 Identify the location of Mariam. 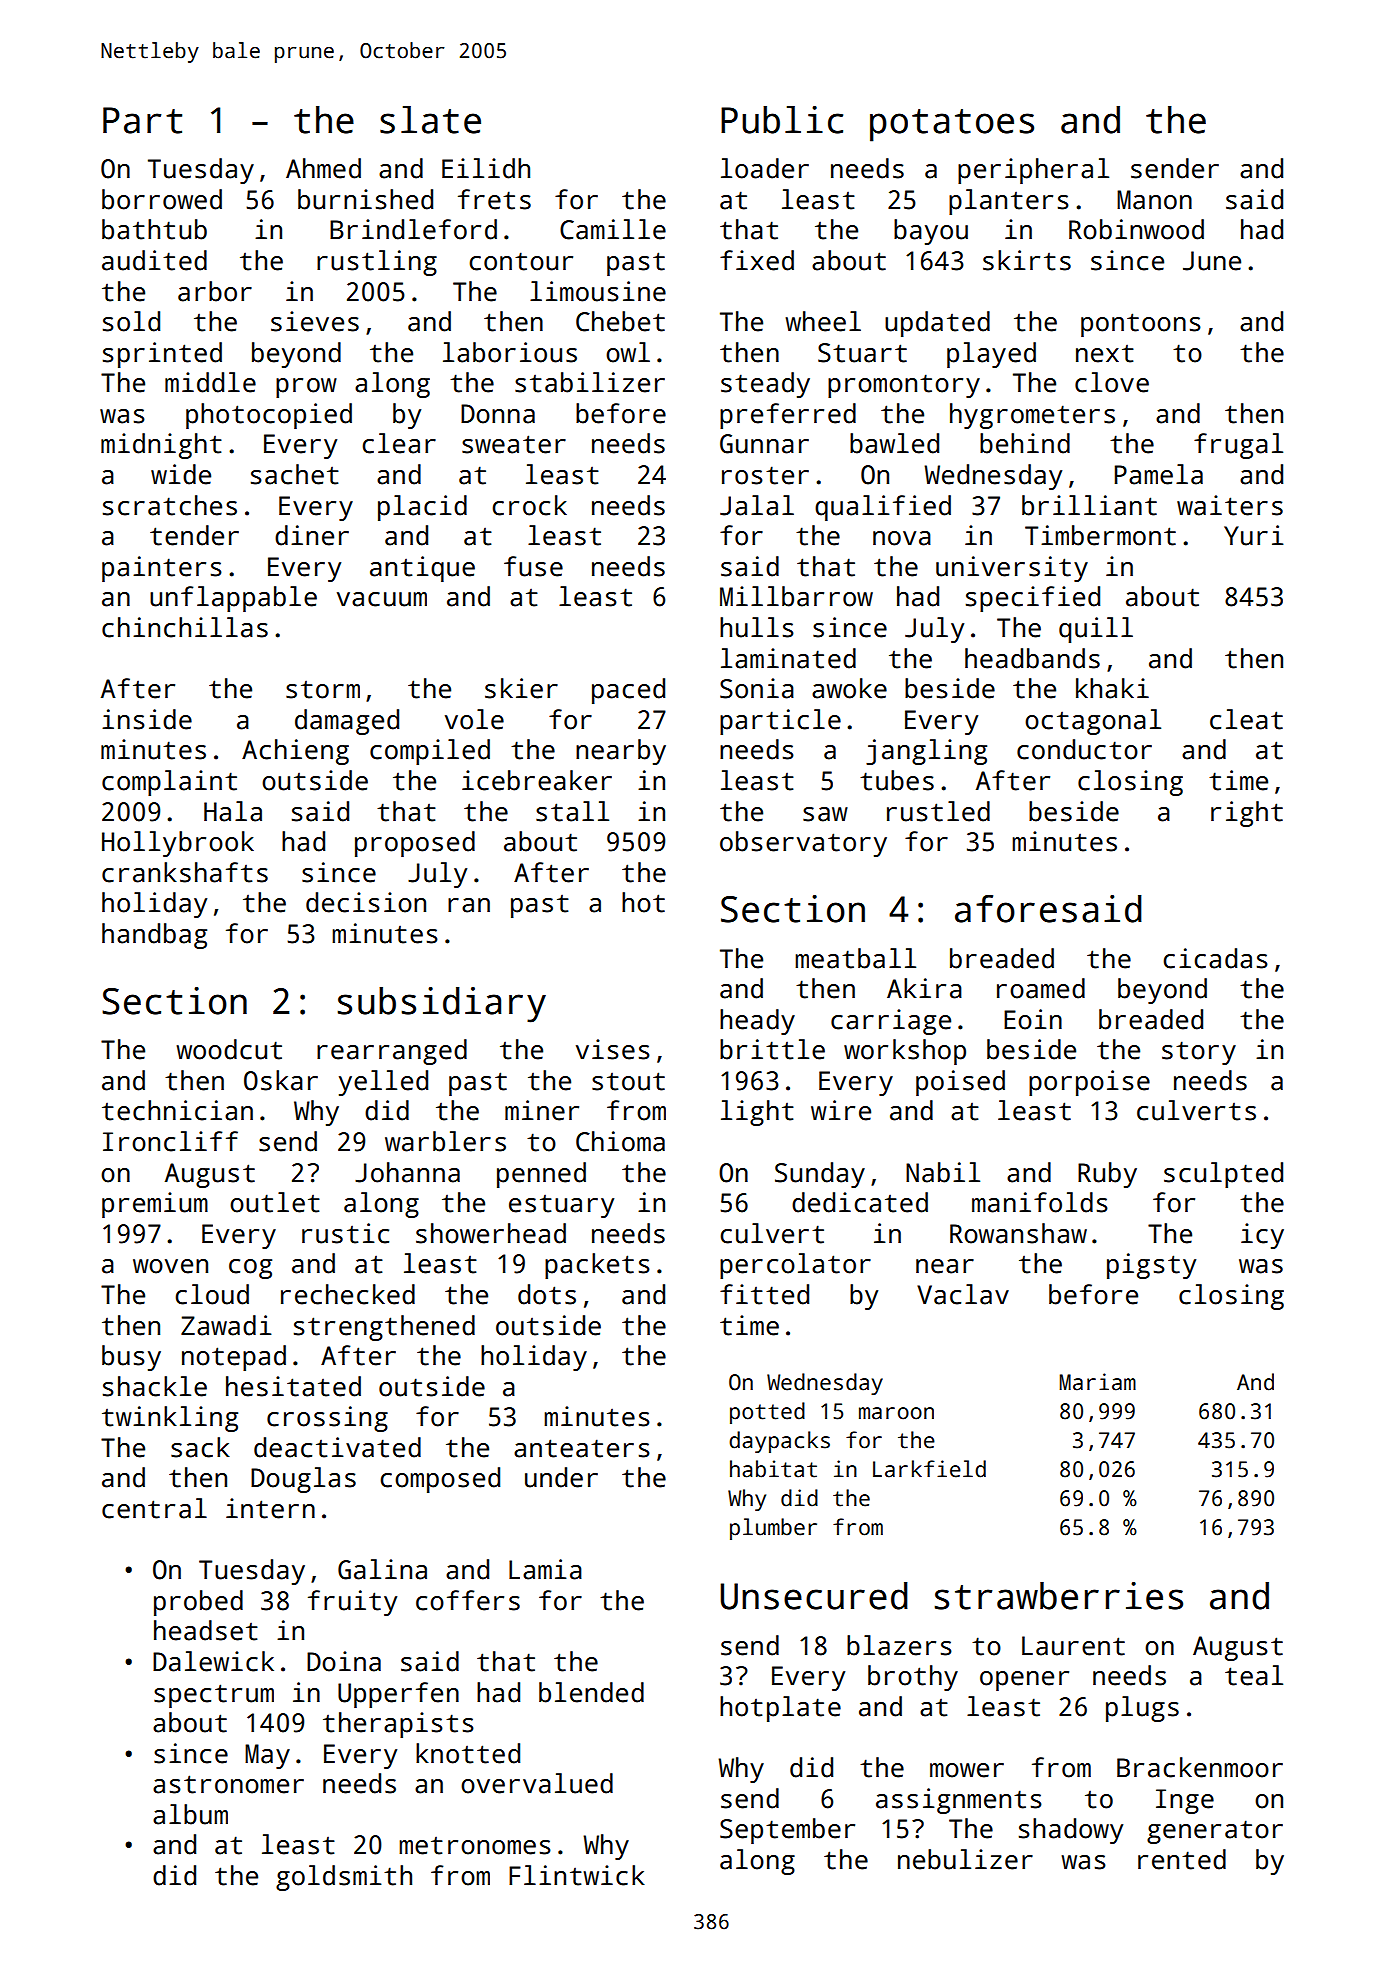
(1098, 1382).
